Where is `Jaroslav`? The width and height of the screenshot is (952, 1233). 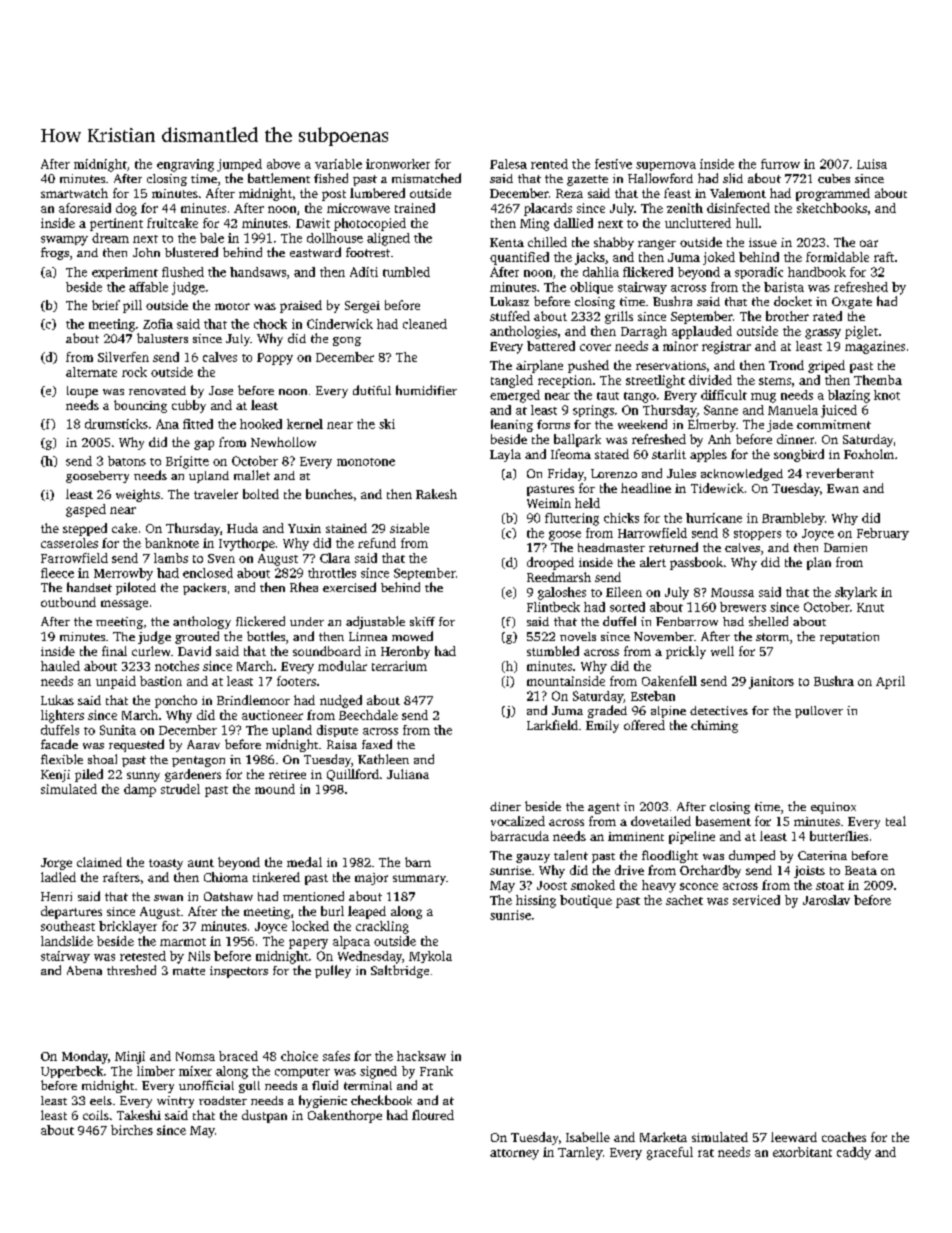
Jaroslav is located at coordinates (826, 900).
